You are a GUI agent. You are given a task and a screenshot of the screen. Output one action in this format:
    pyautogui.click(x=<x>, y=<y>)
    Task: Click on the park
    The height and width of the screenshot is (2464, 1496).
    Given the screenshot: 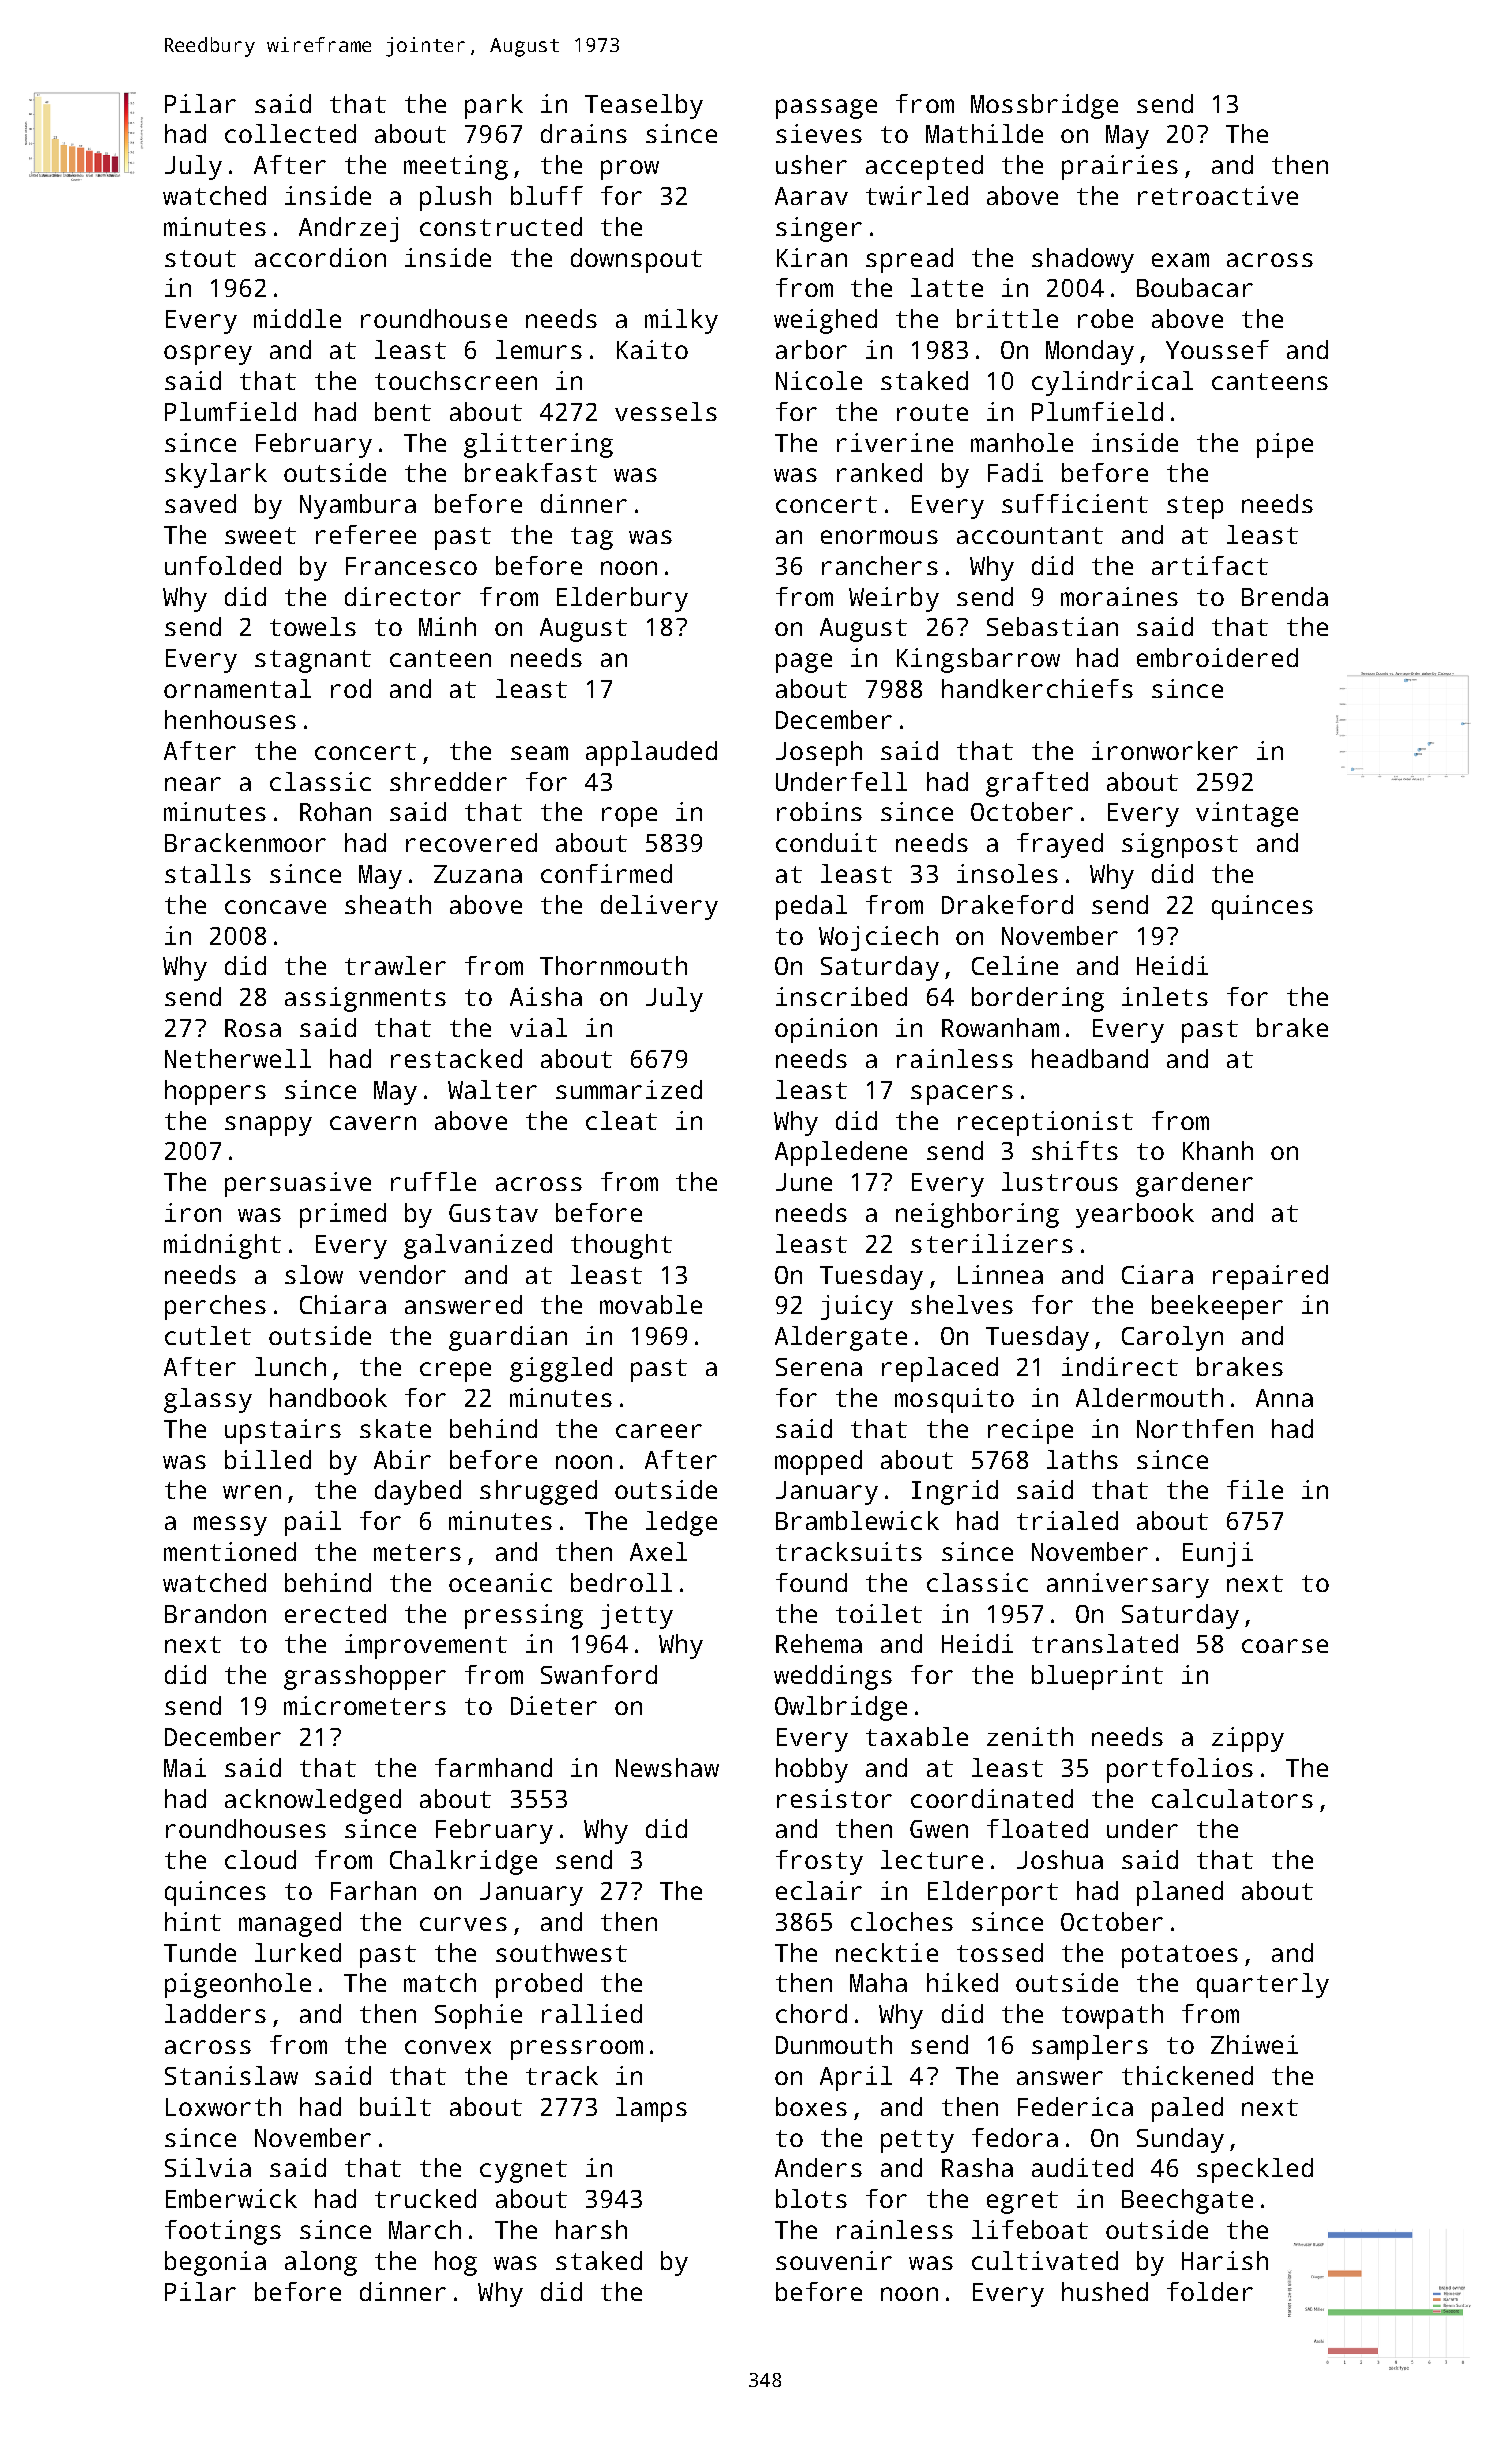 What is the action you would take?
    pyautogui.click(x=494, y=106)
